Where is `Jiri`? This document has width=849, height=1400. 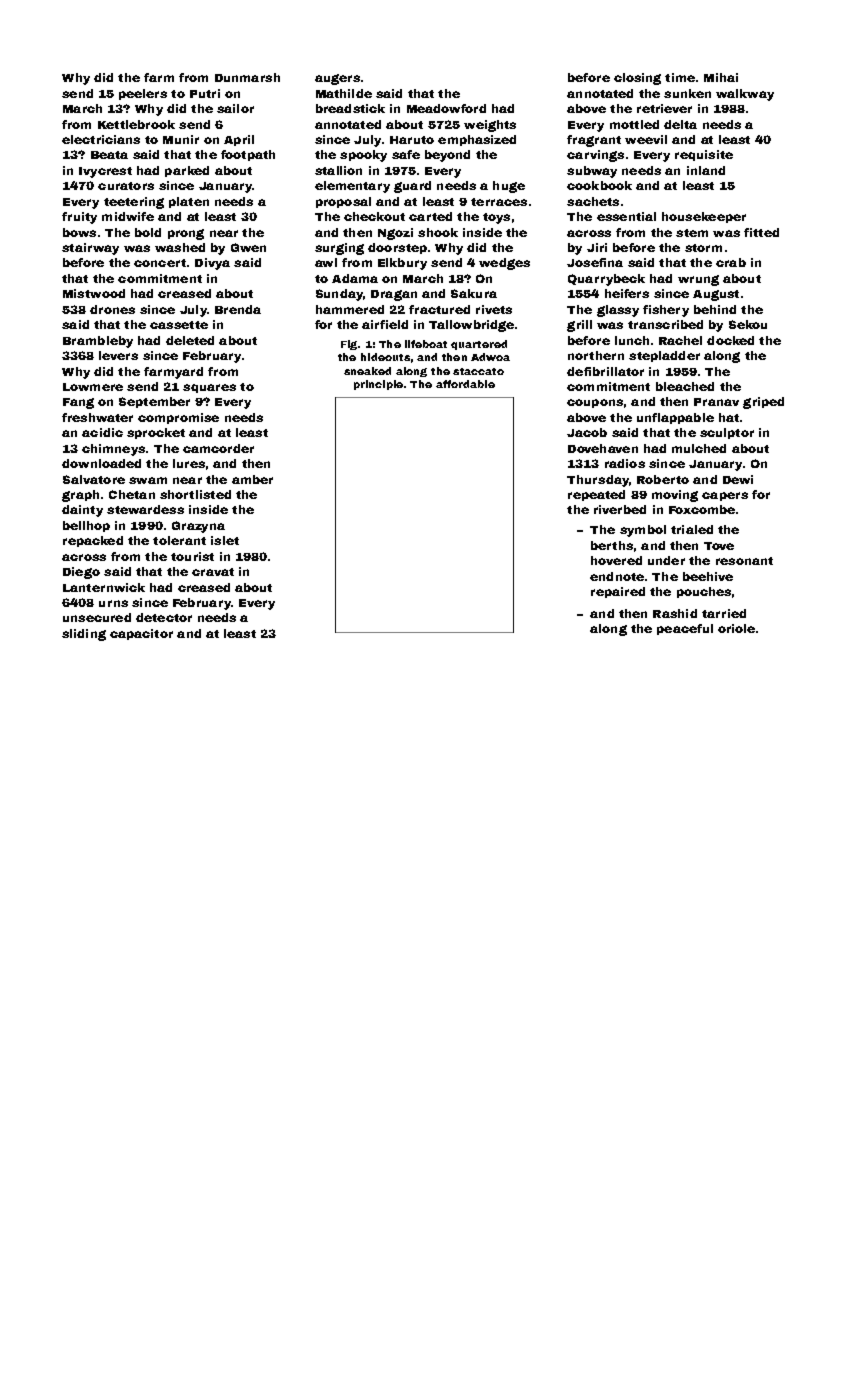 Jiri is located at coordinates (597, 247).
